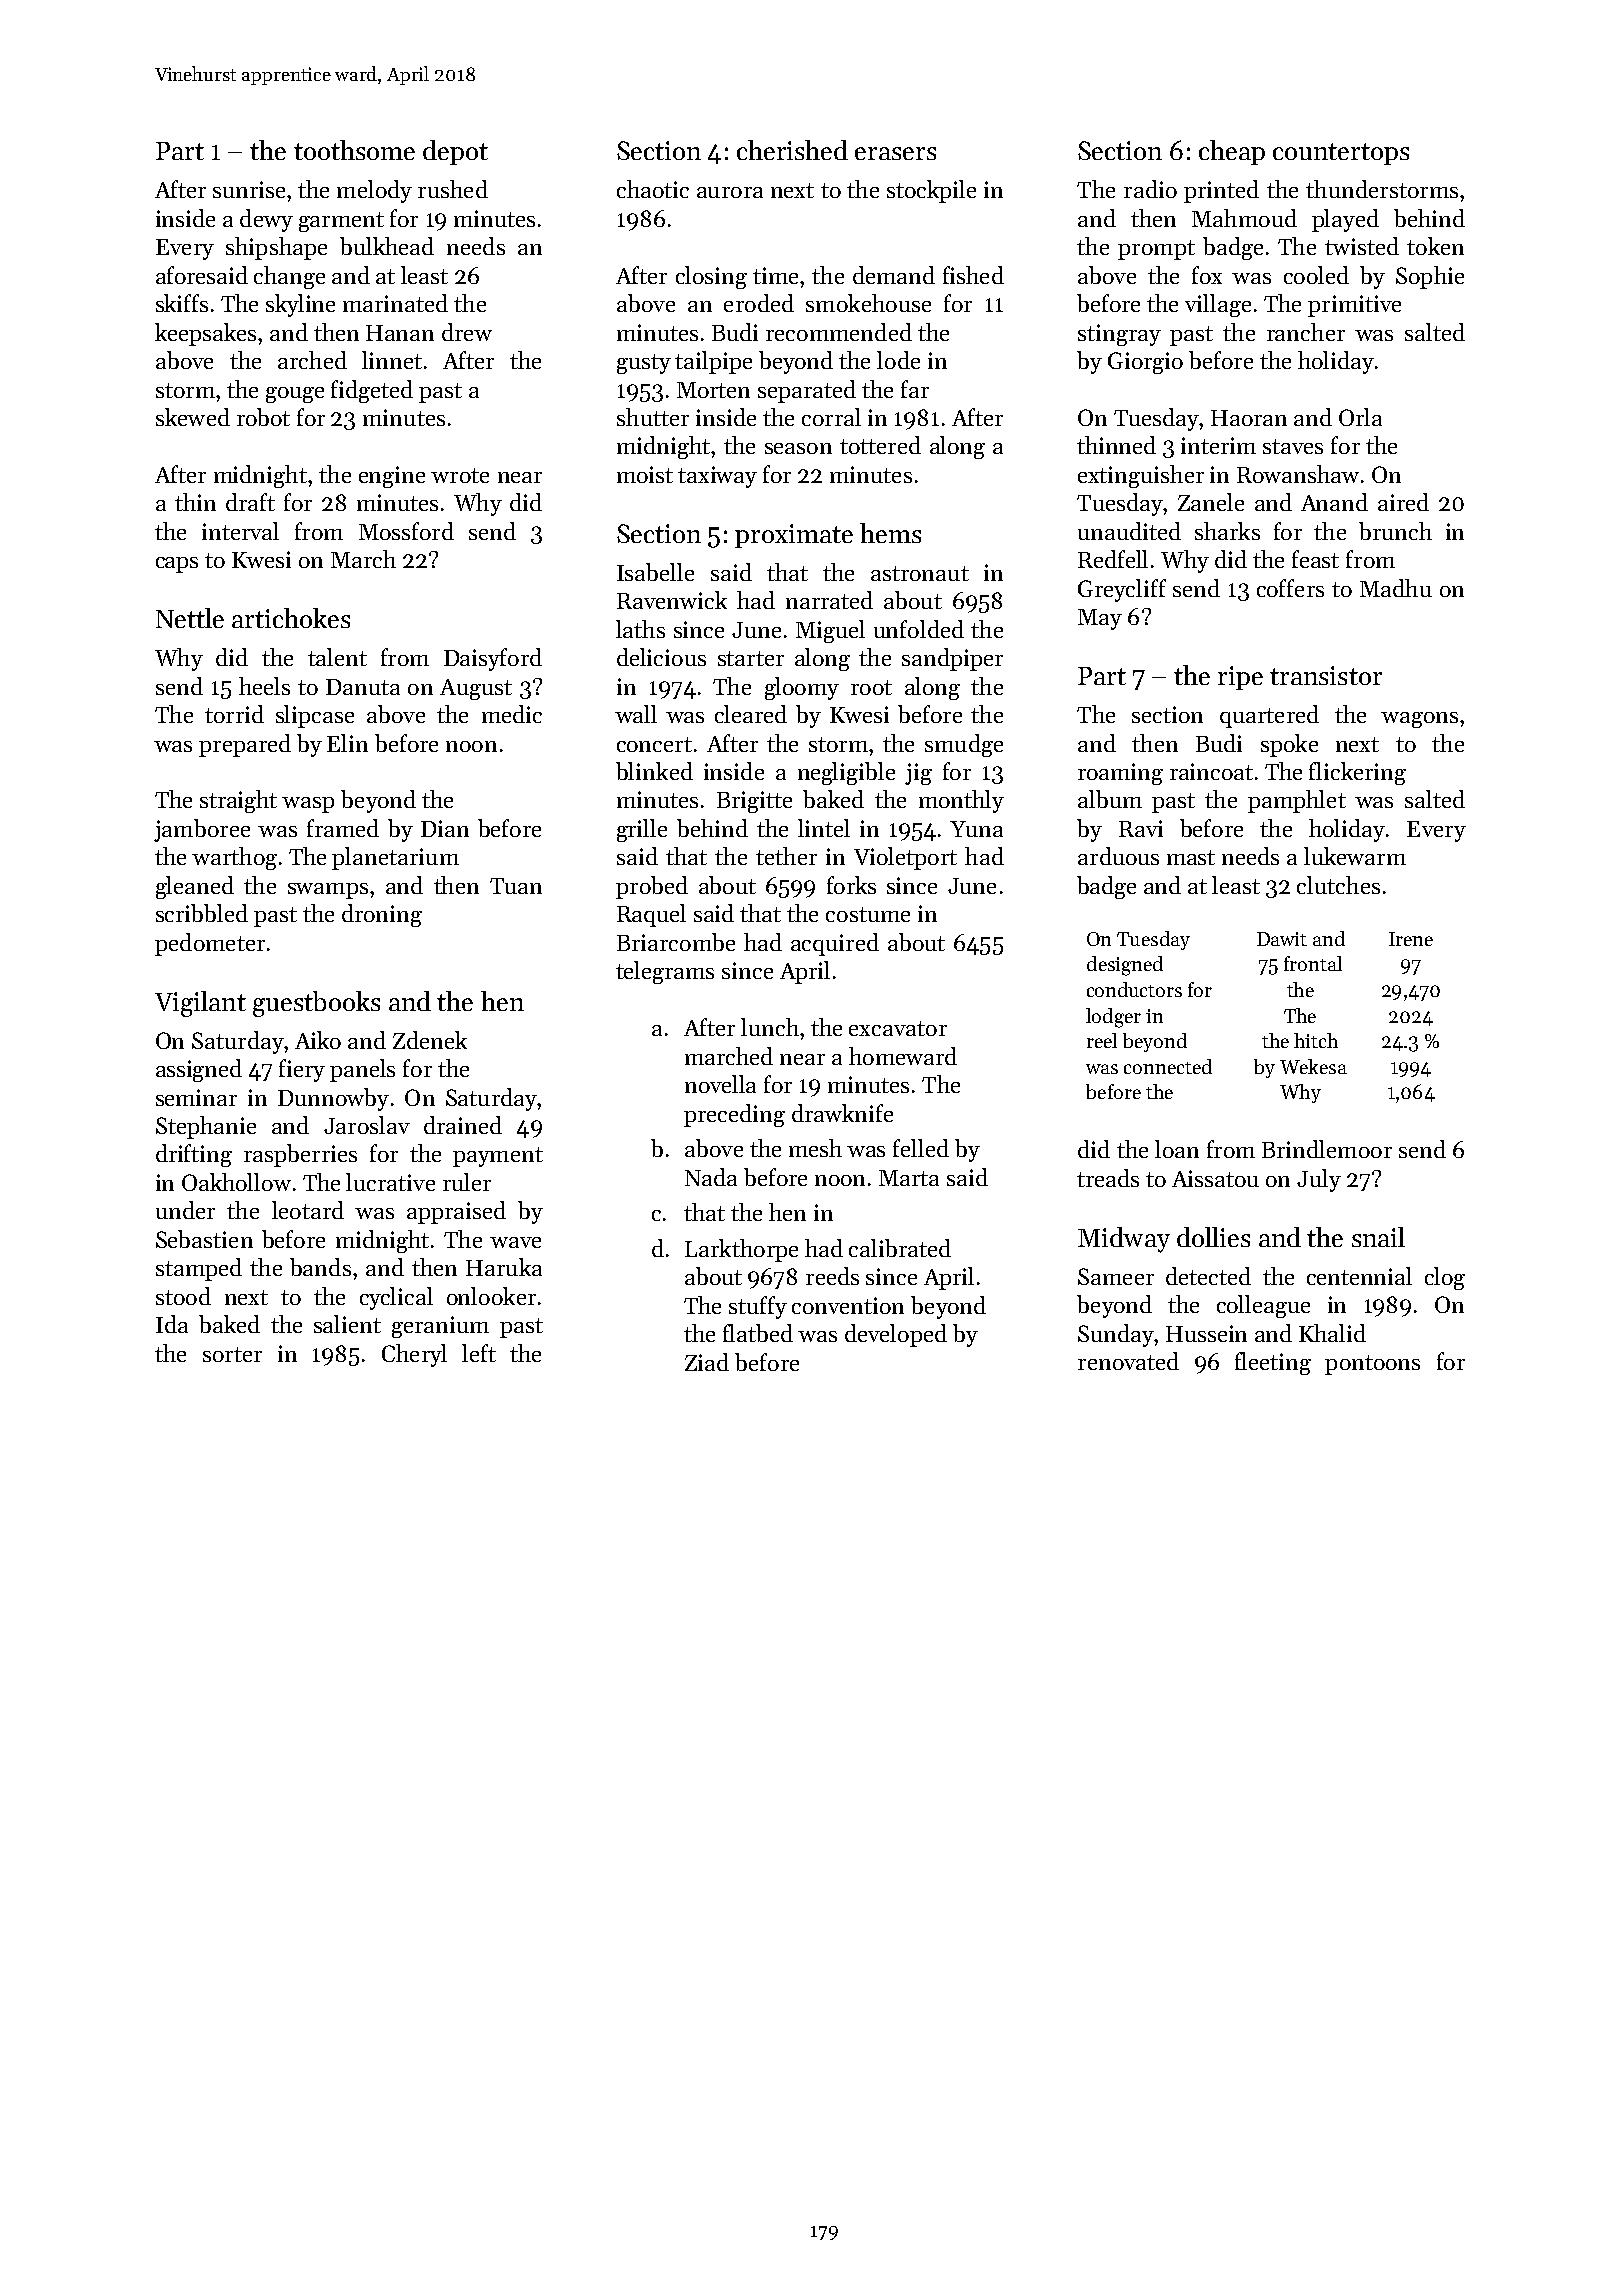 This page has height=2292, width=1620. Describe the element at coordinates (1338, 885) in the page. I see `clutches` at that location.
